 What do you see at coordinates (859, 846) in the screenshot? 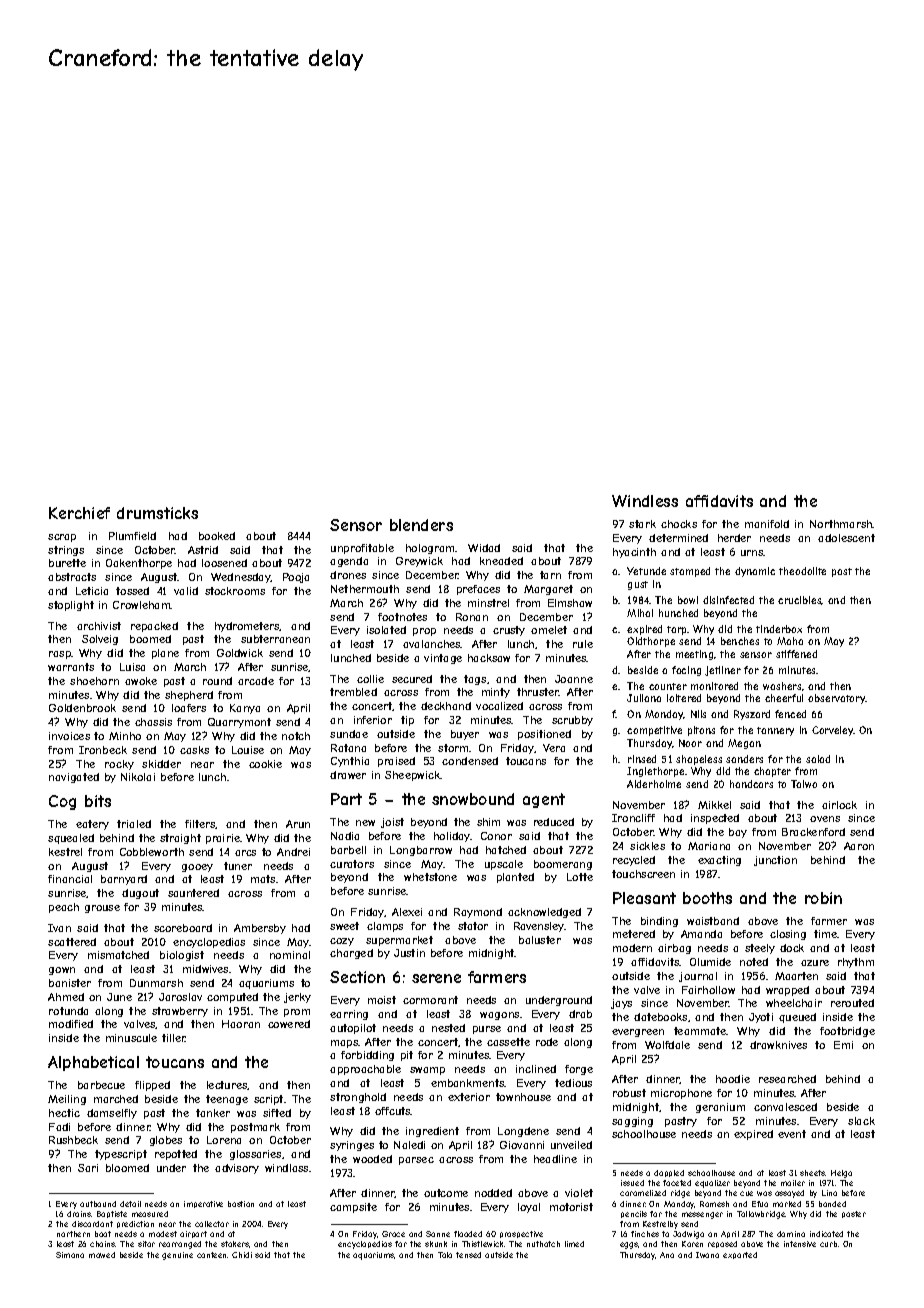
I see `Aaron` at bounding box center [859, 846].
